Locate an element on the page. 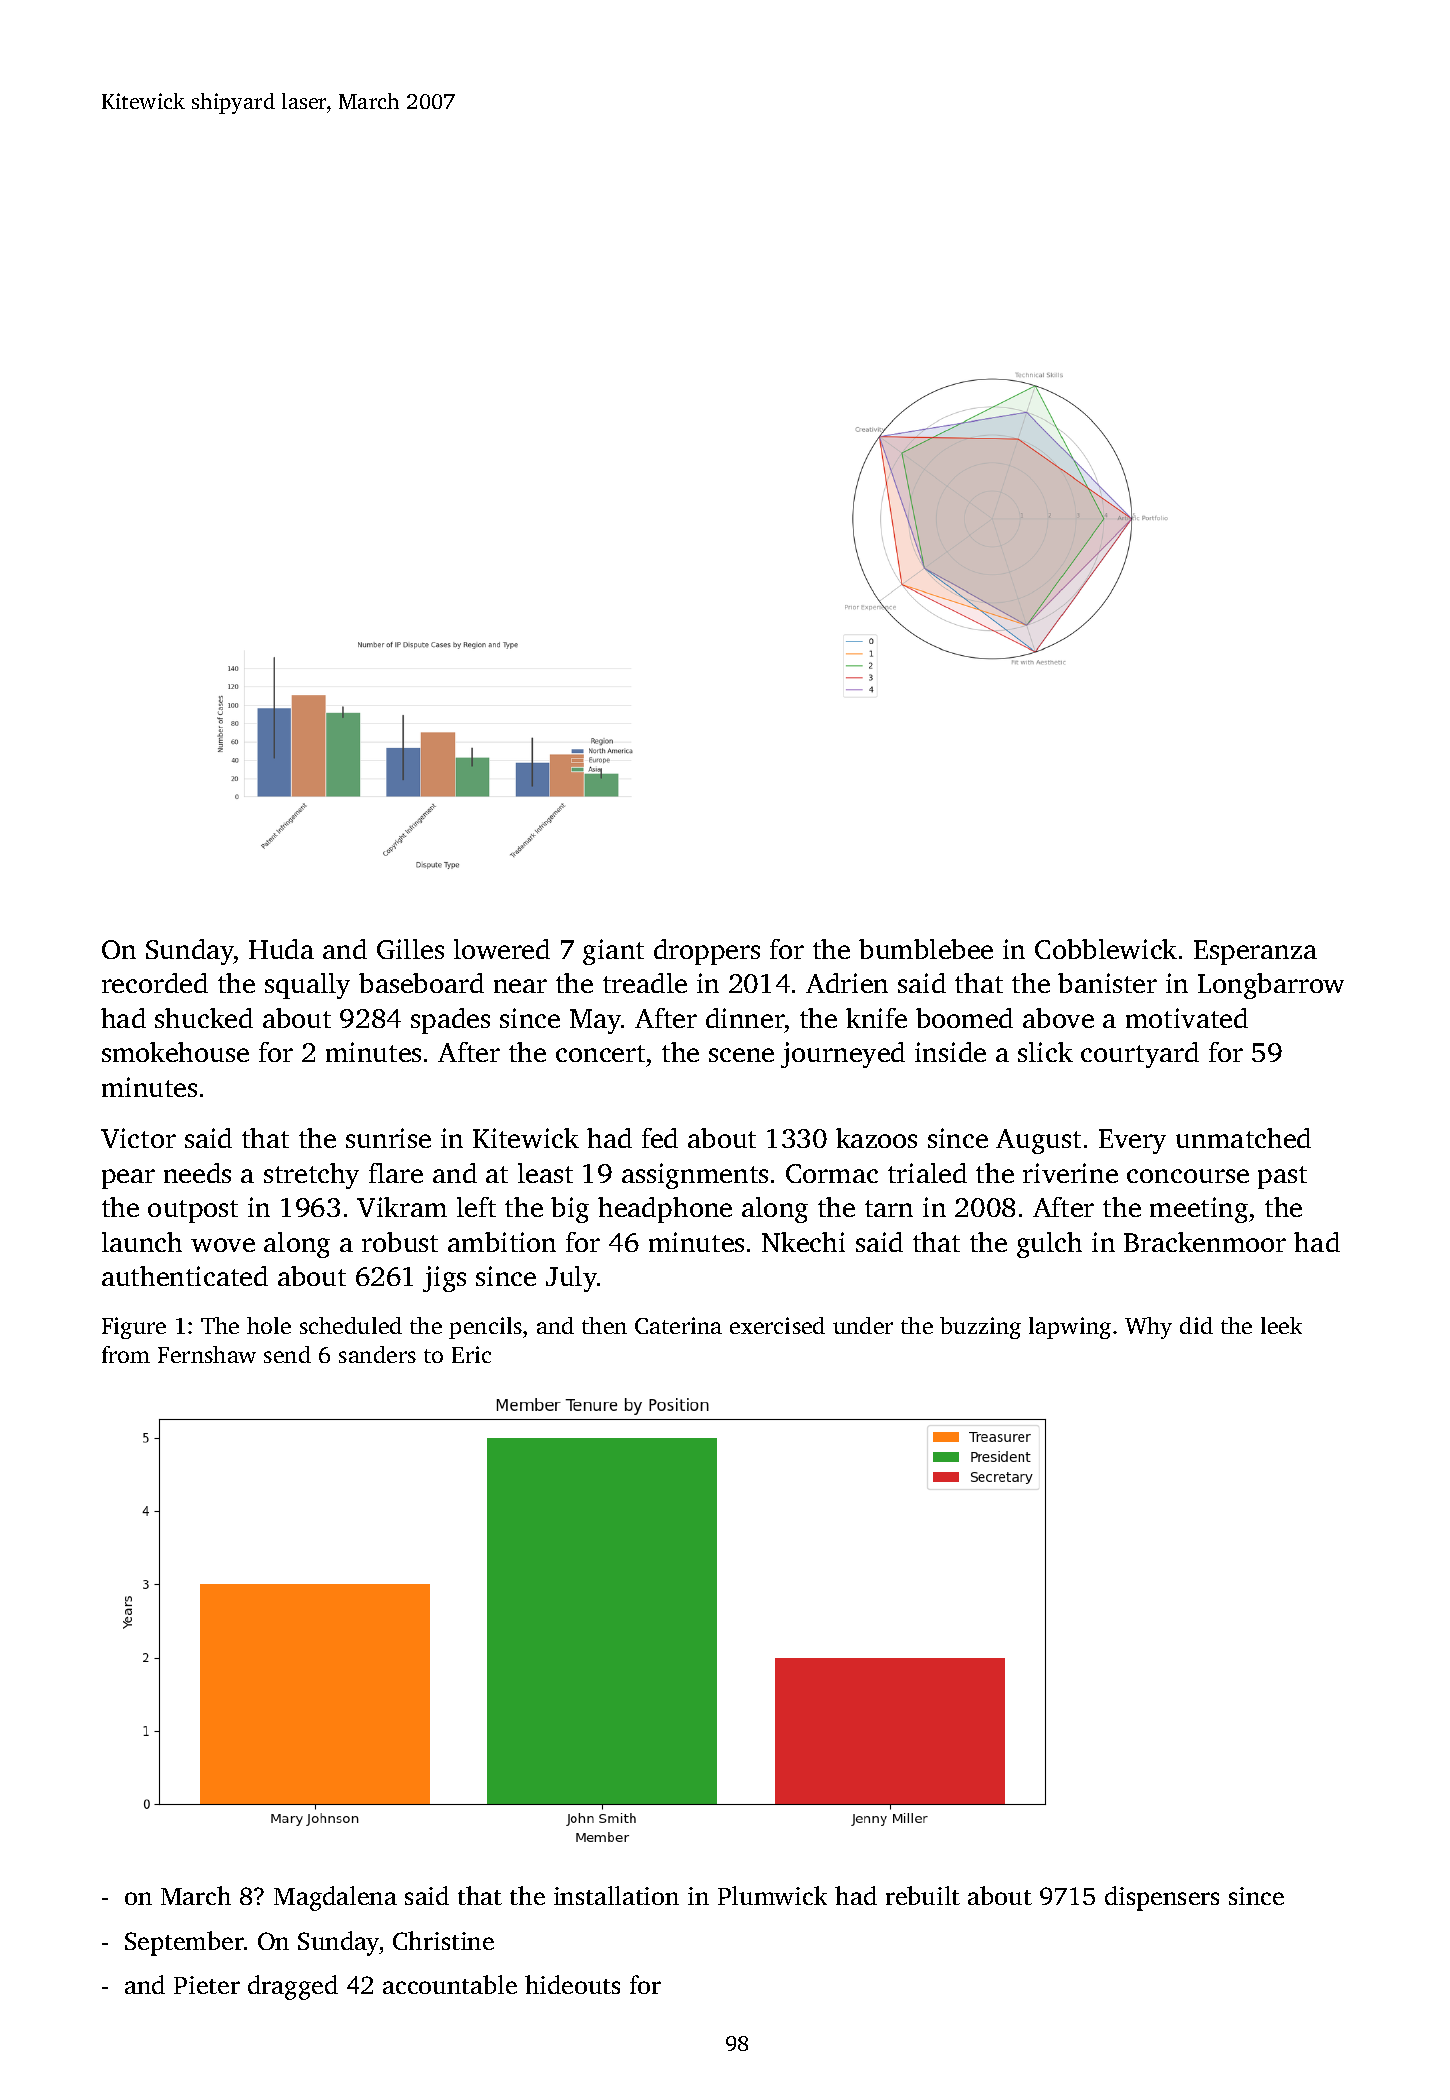 The width and height of the image is (1450, 2100). dragged is located at coordinates (293, 1987).
